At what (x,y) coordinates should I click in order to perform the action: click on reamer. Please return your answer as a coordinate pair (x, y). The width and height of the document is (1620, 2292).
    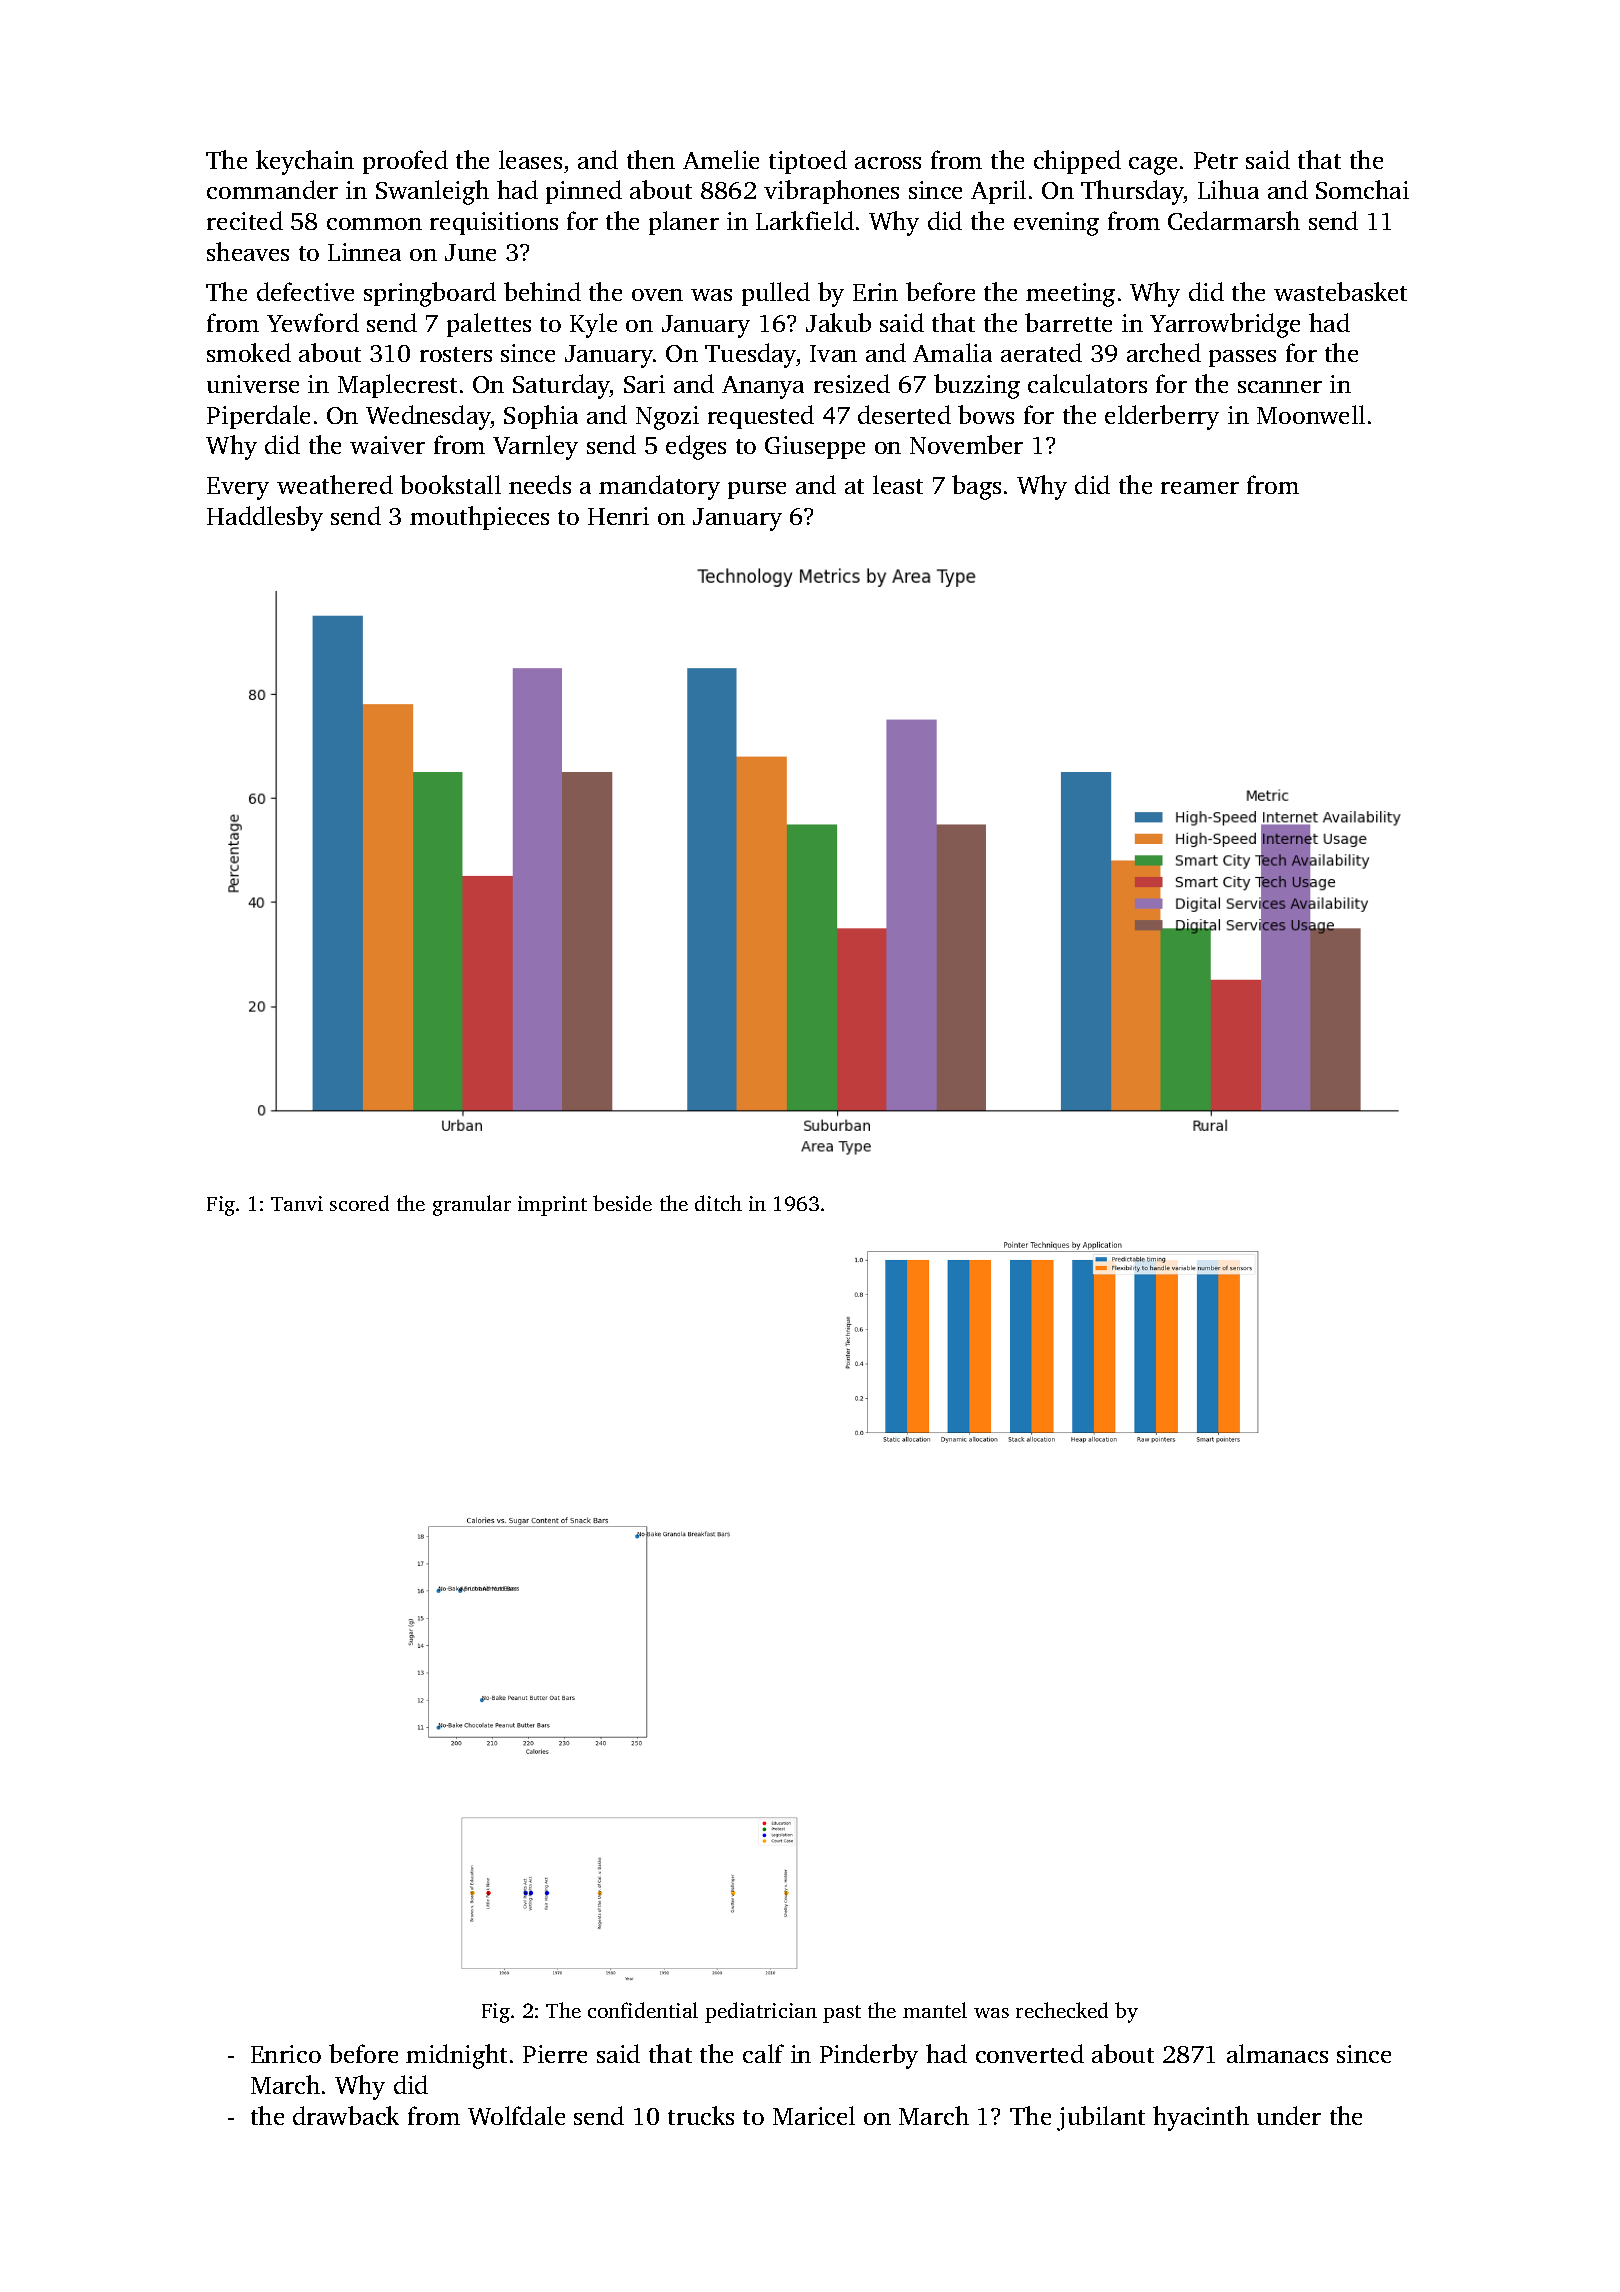
    Looking at the image, I should click on (1200, 488).
